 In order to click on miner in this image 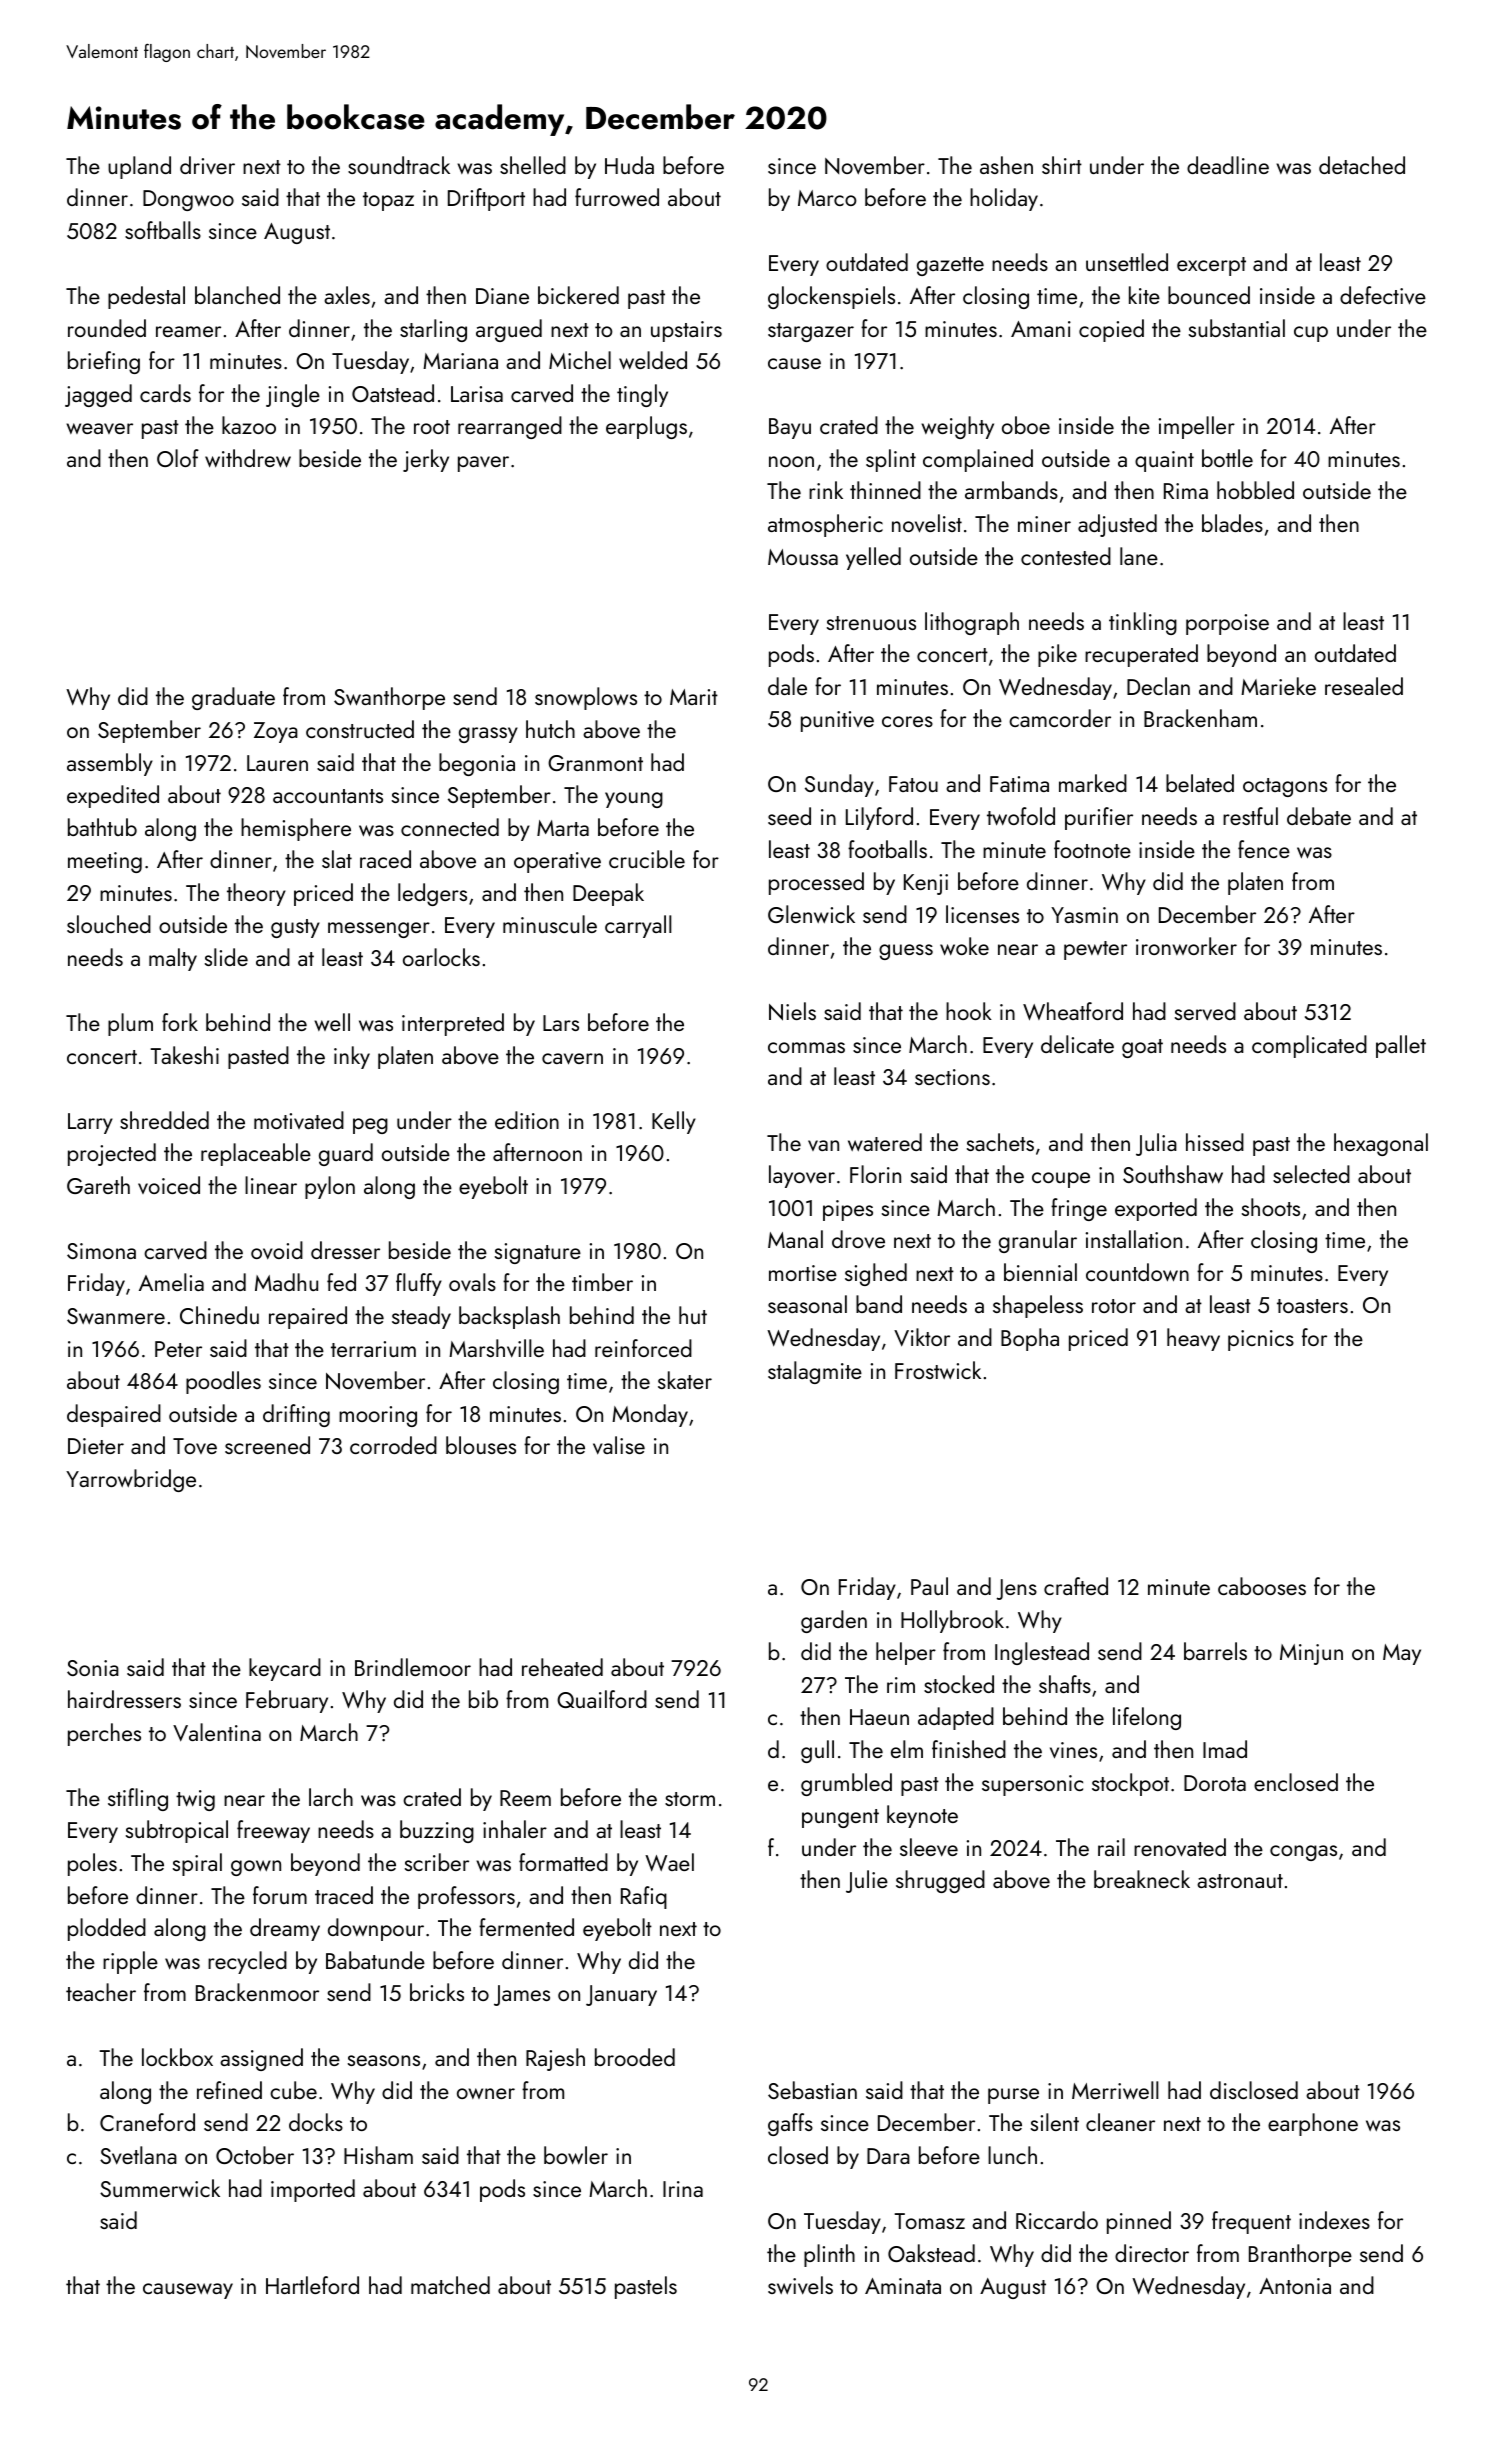, I will do `click(1044, 524)`.
